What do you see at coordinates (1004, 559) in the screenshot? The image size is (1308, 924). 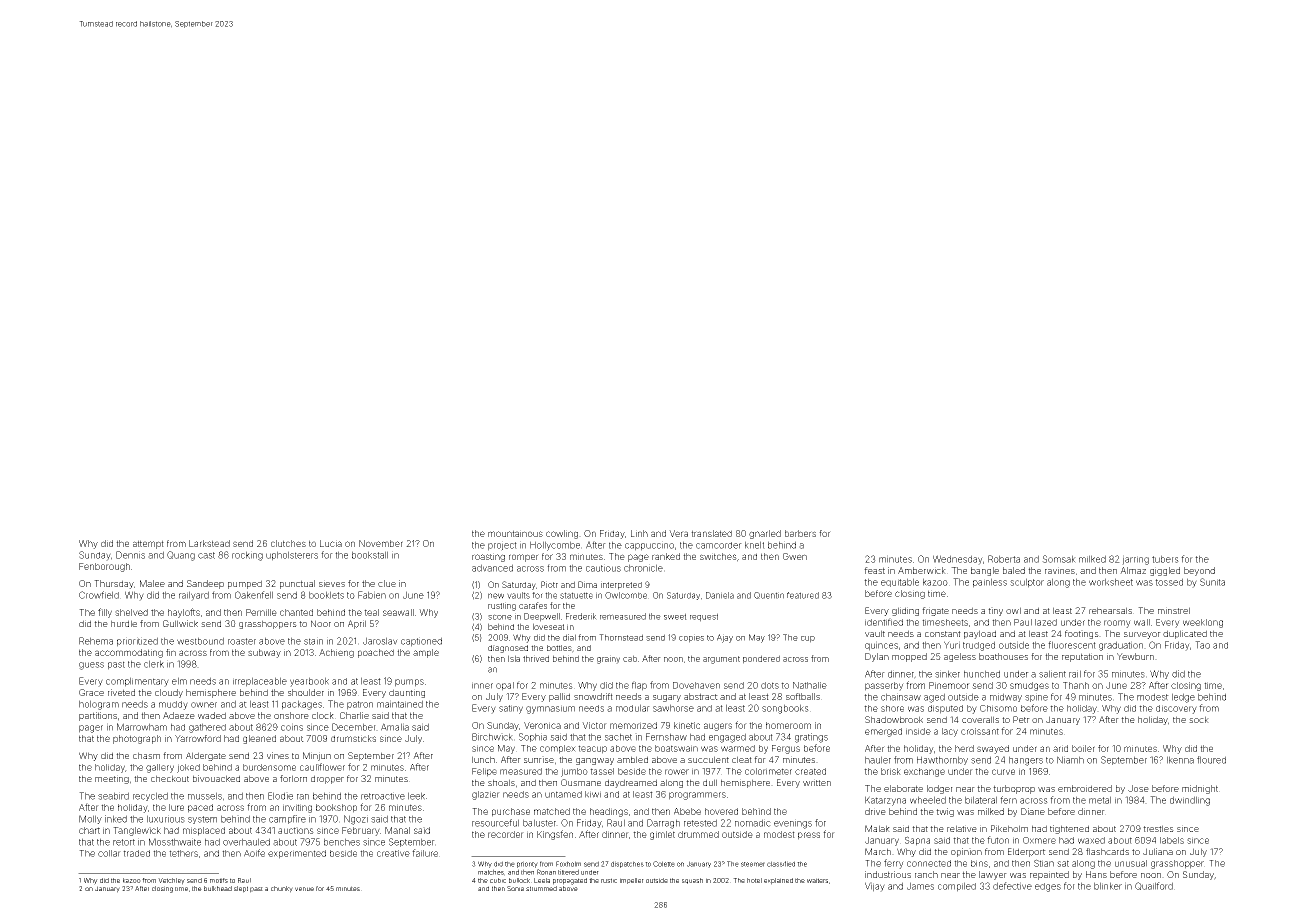 I see `Roberta` at bounding box center [1004, 559].
